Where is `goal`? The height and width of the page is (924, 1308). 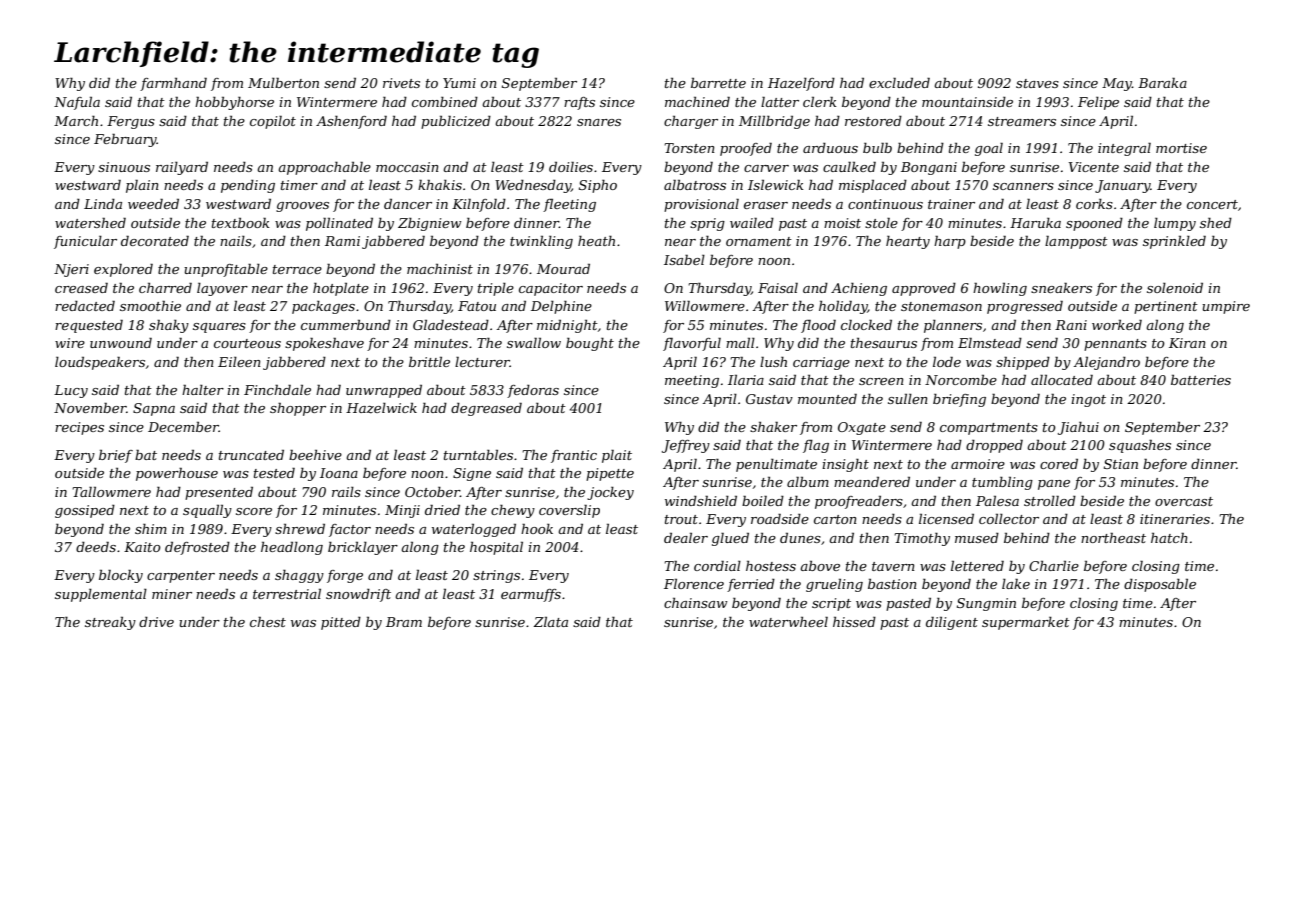
goal is located at coordinates (989, 149).
